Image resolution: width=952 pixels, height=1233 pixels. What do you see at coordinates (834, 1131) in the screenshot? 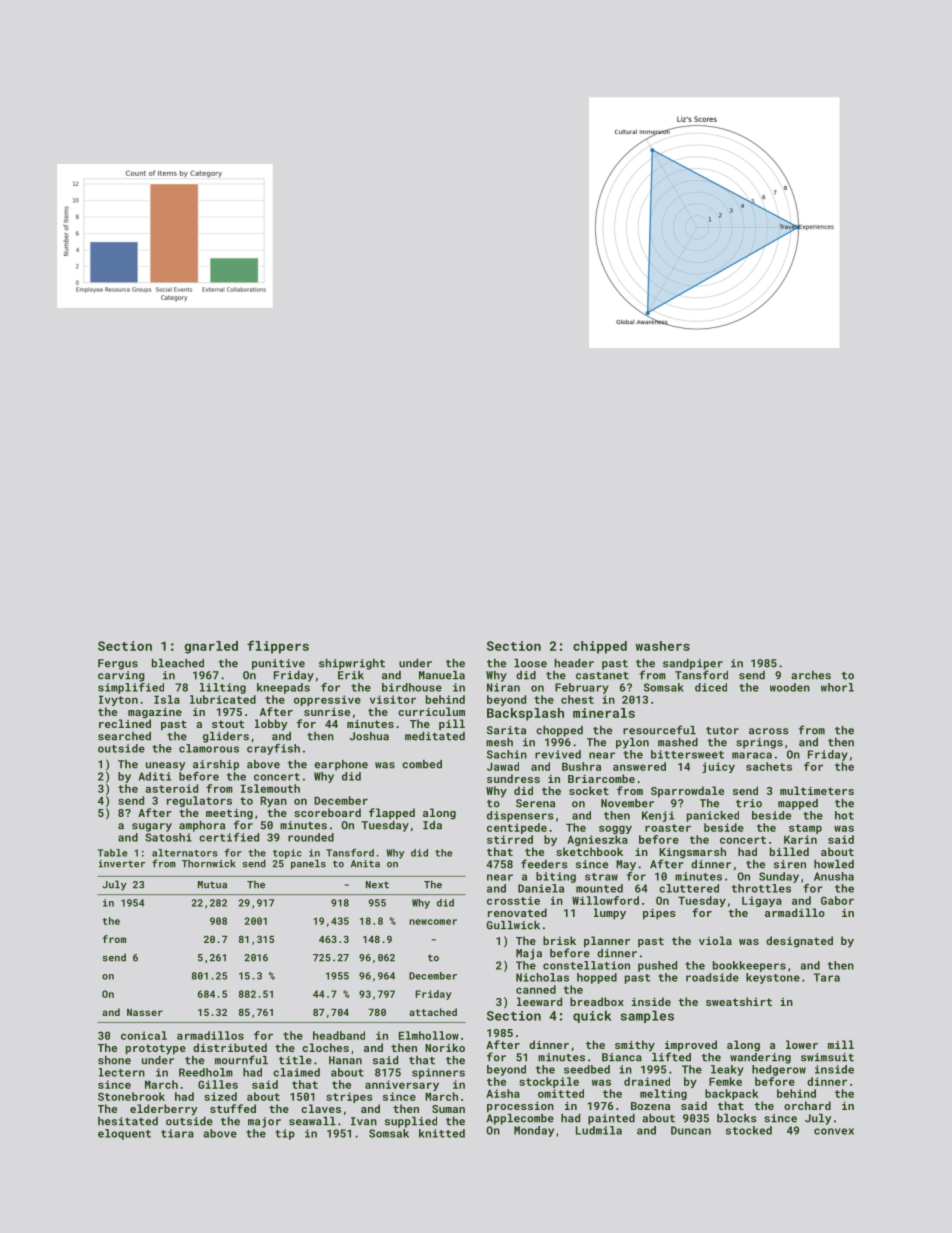
I see `convex` at bounding box center [834, 1131].
